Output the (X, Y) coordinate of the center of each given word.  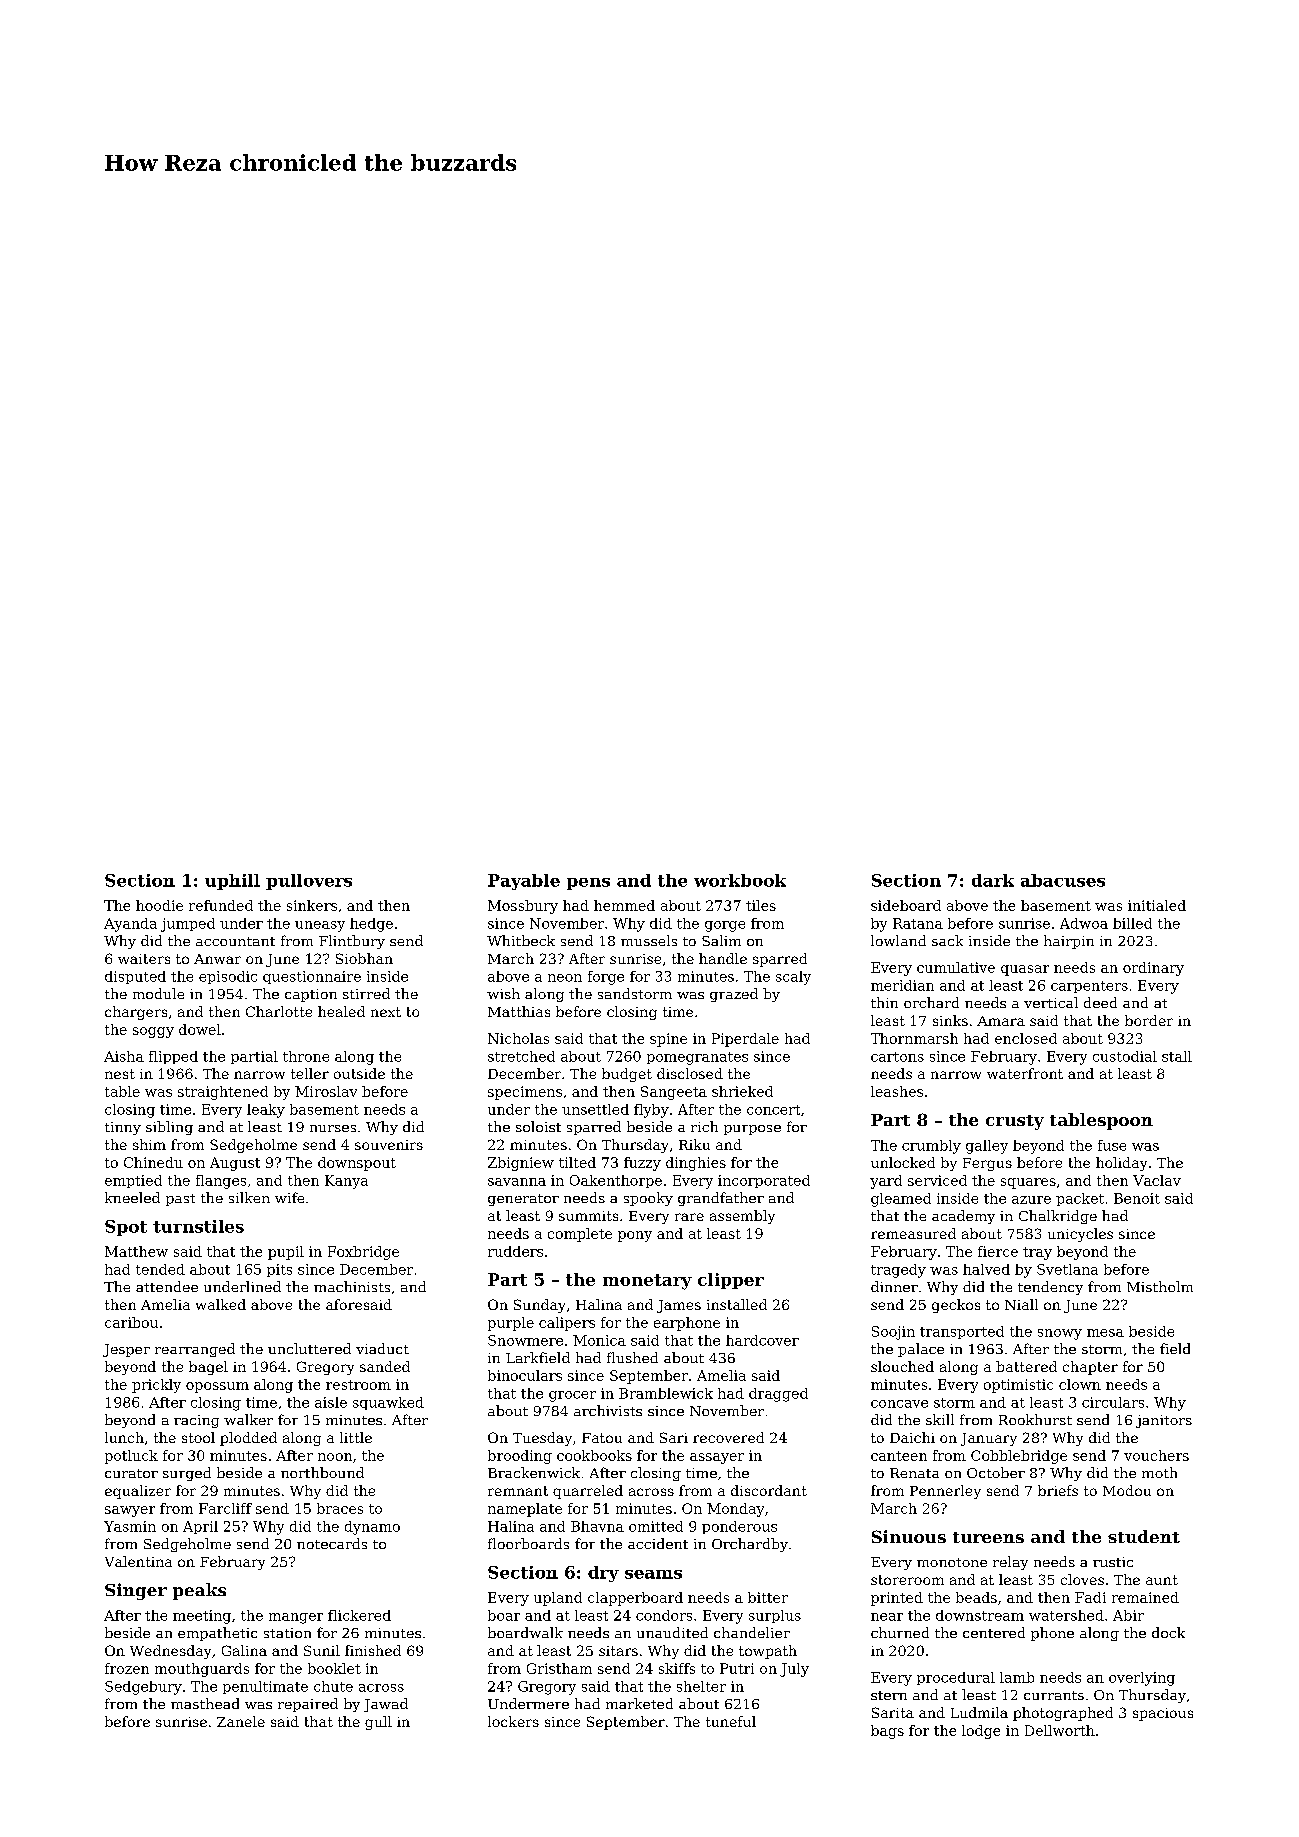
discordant (769, 1490)
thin (884, 1002)
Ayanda (130, 925)
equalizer (138, 1492)
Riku (694, 1144)
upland (558, 1599)
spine (668, 1040)
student (1144, 1536)
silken (249, 1197)
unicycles (1080, 1235)
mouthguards (202, 1670)
